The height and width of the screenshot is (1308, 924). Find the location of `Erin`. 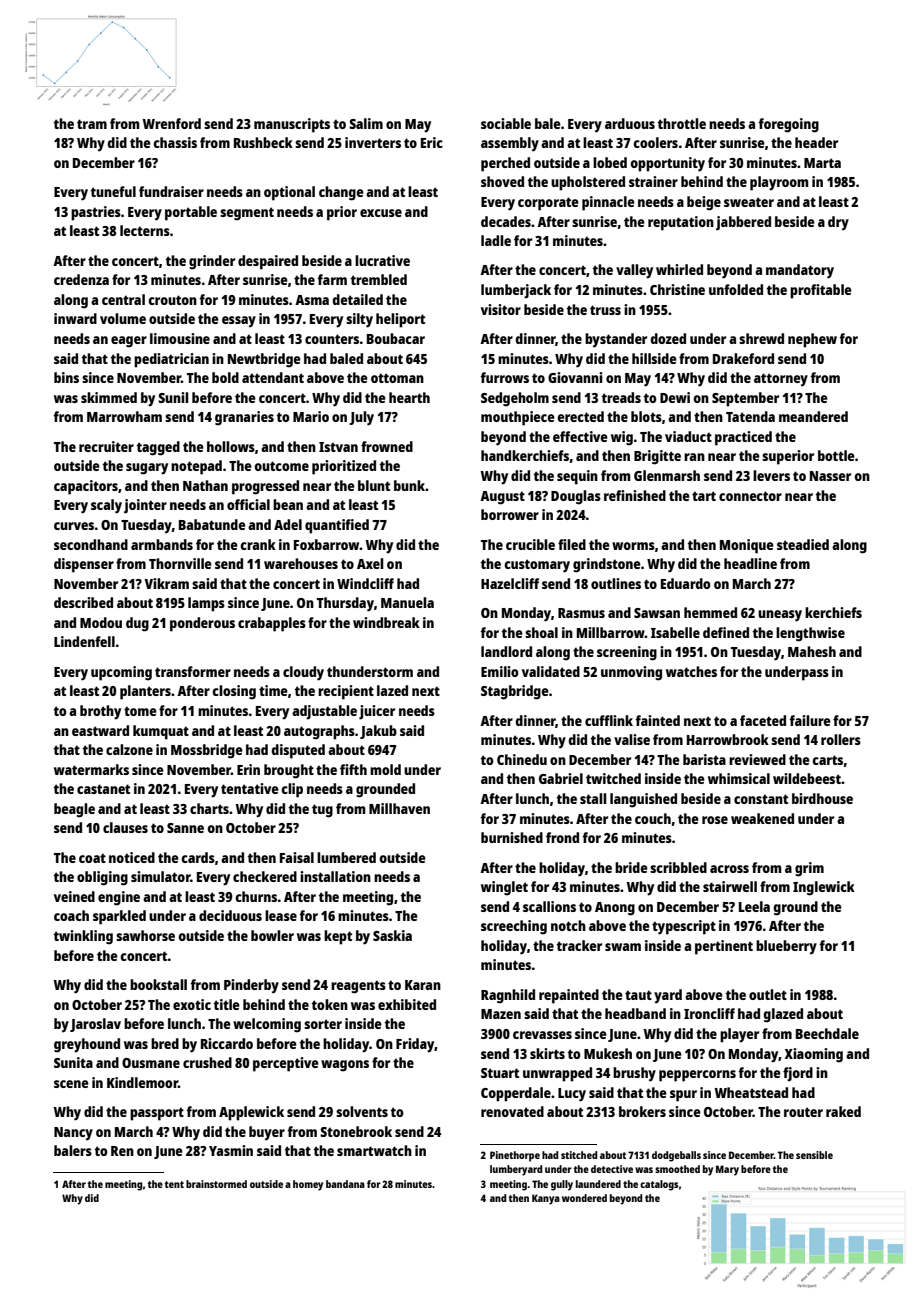

Erin is located at coordinates (248, 769).
